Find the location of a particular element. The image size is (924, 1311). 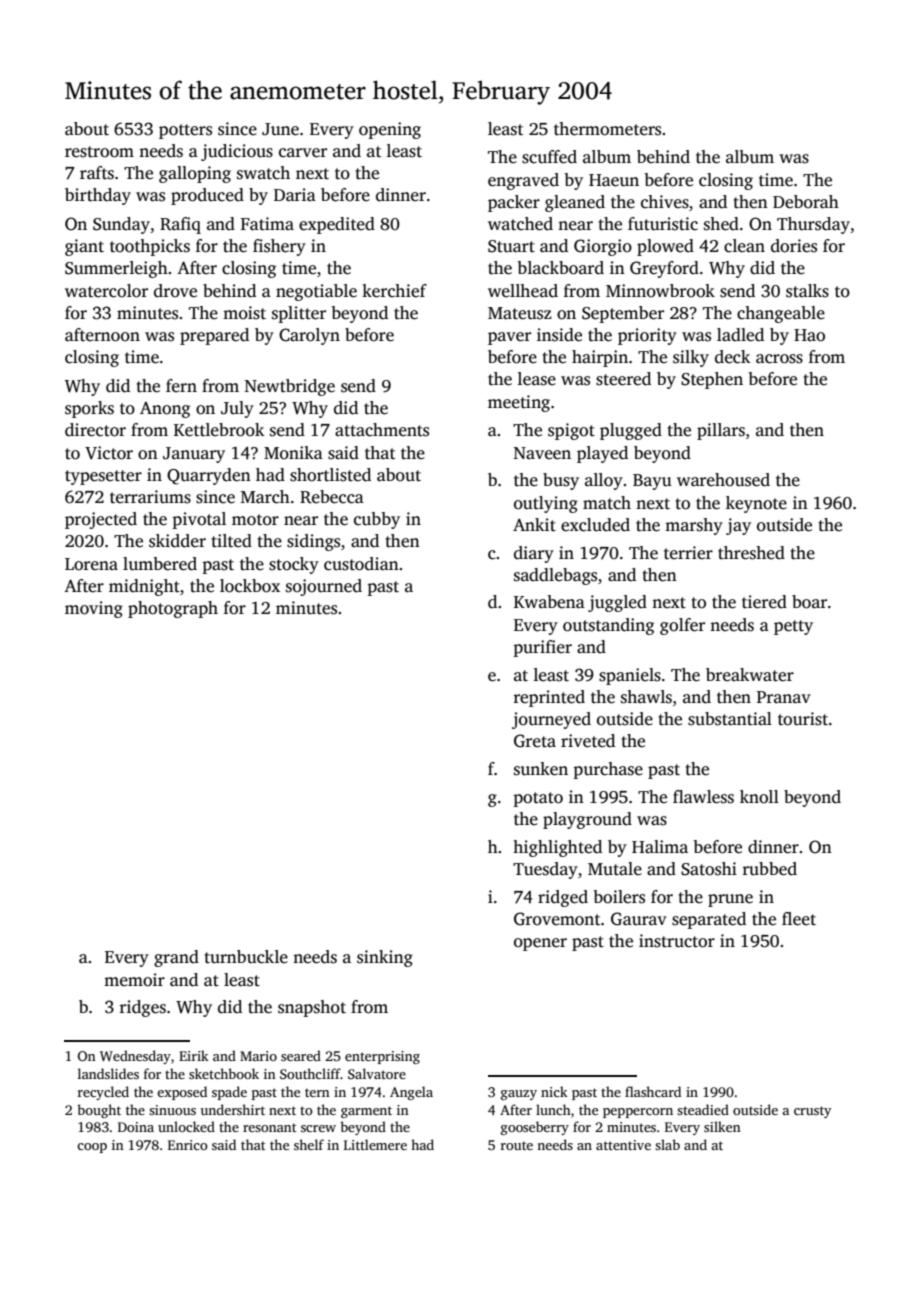

petty is located at coordinates (793, 627).
